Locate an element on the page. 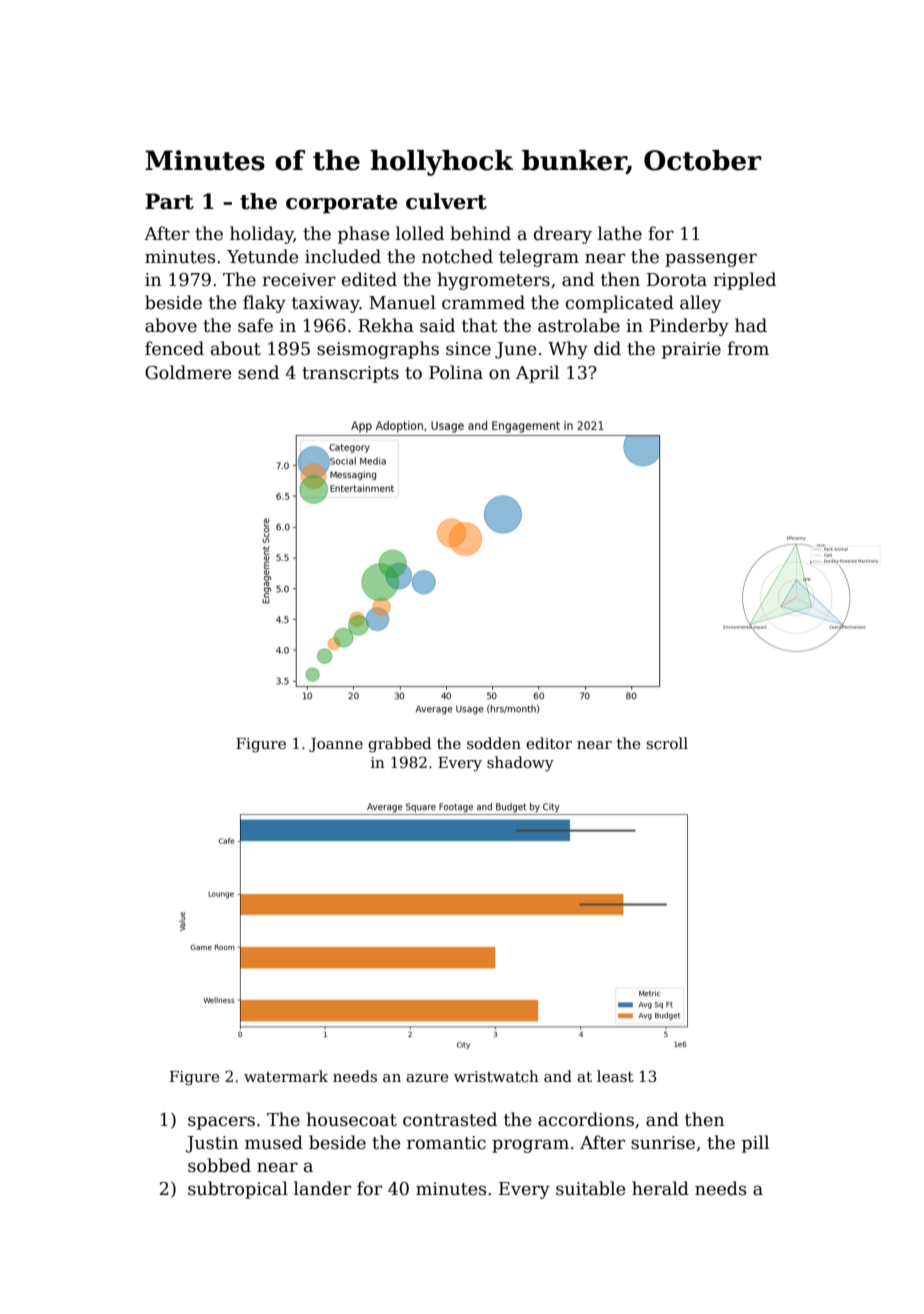  Joanne is located at coordinates (336, 745).
